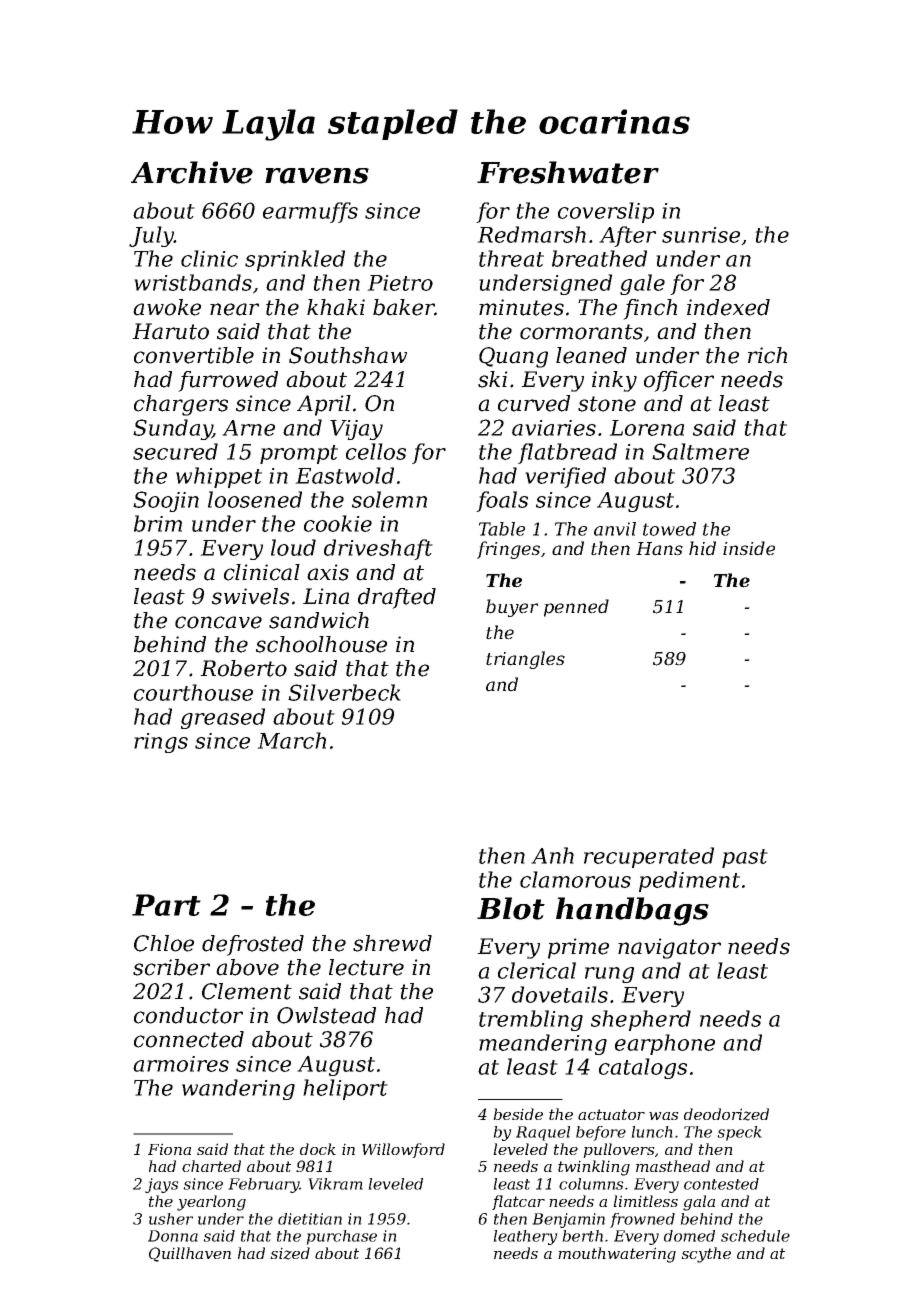 The image size is (924, 1314). I want to click on navigator, so click(669, 948).
